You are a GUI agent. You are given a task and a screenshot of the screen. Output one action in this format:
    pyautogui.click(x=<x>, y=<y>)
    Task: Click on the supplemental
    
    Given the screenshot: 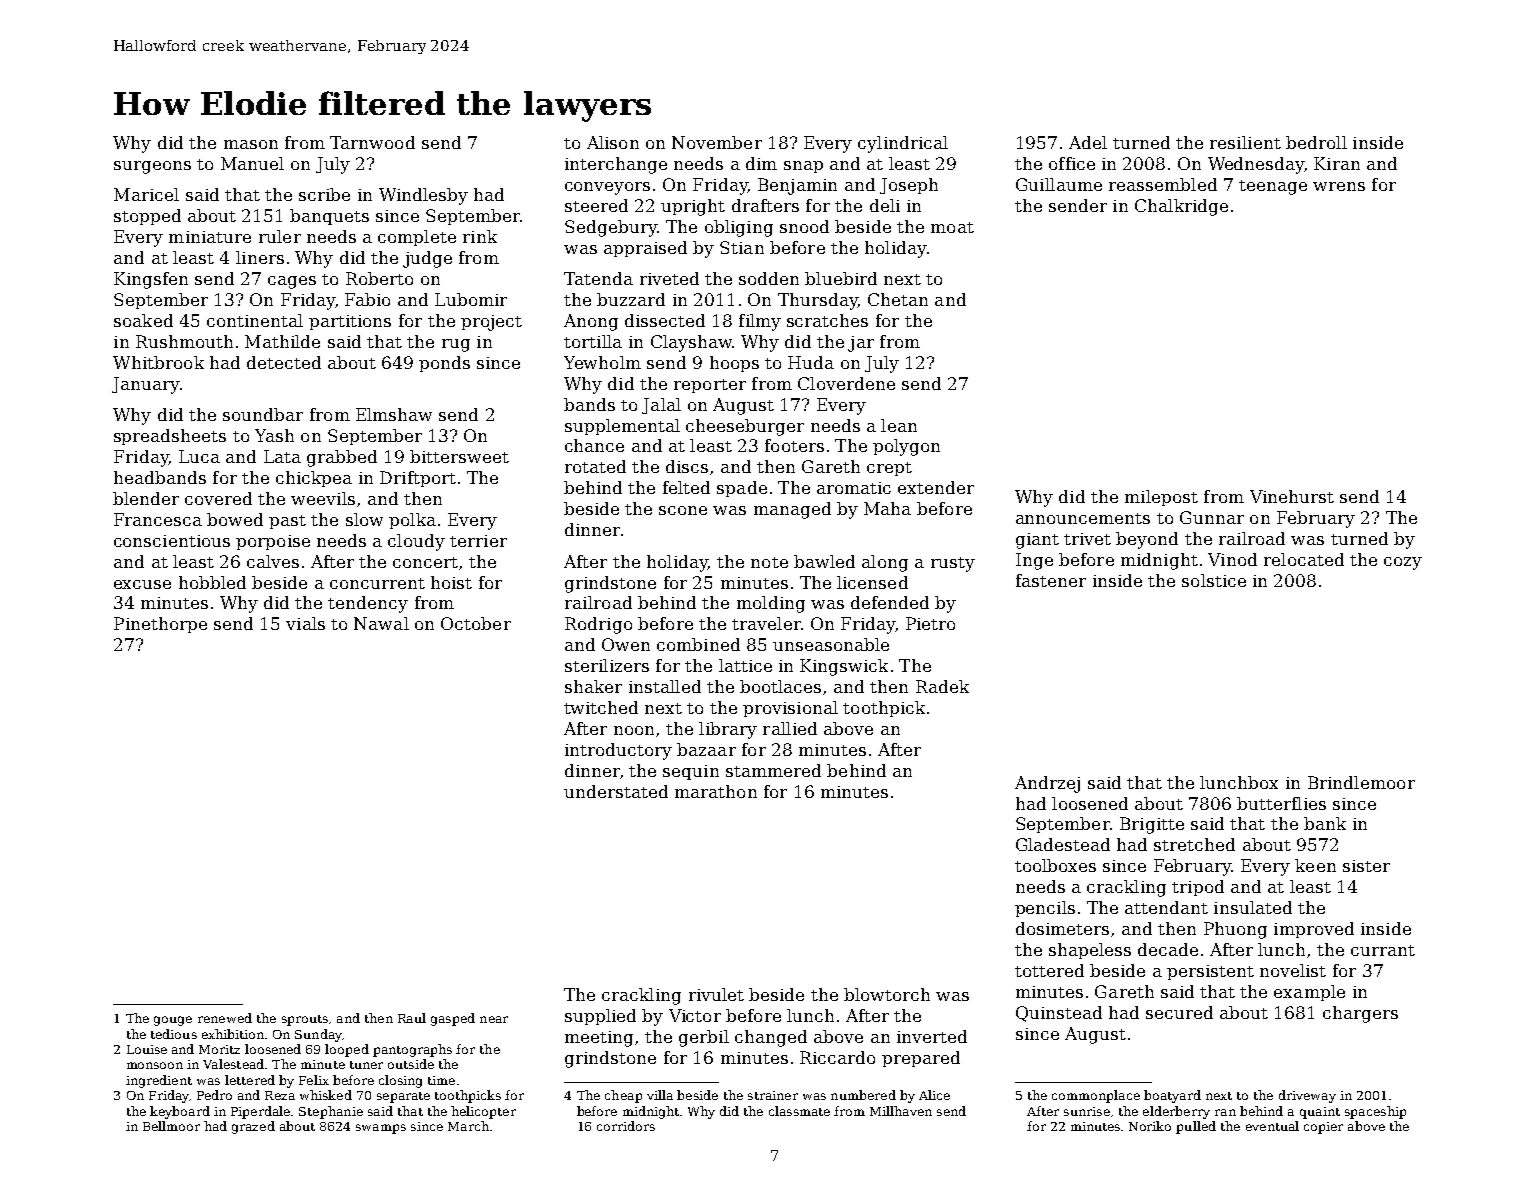 What is the action you would take?
    pyautogui.click(x=622, y=427)
